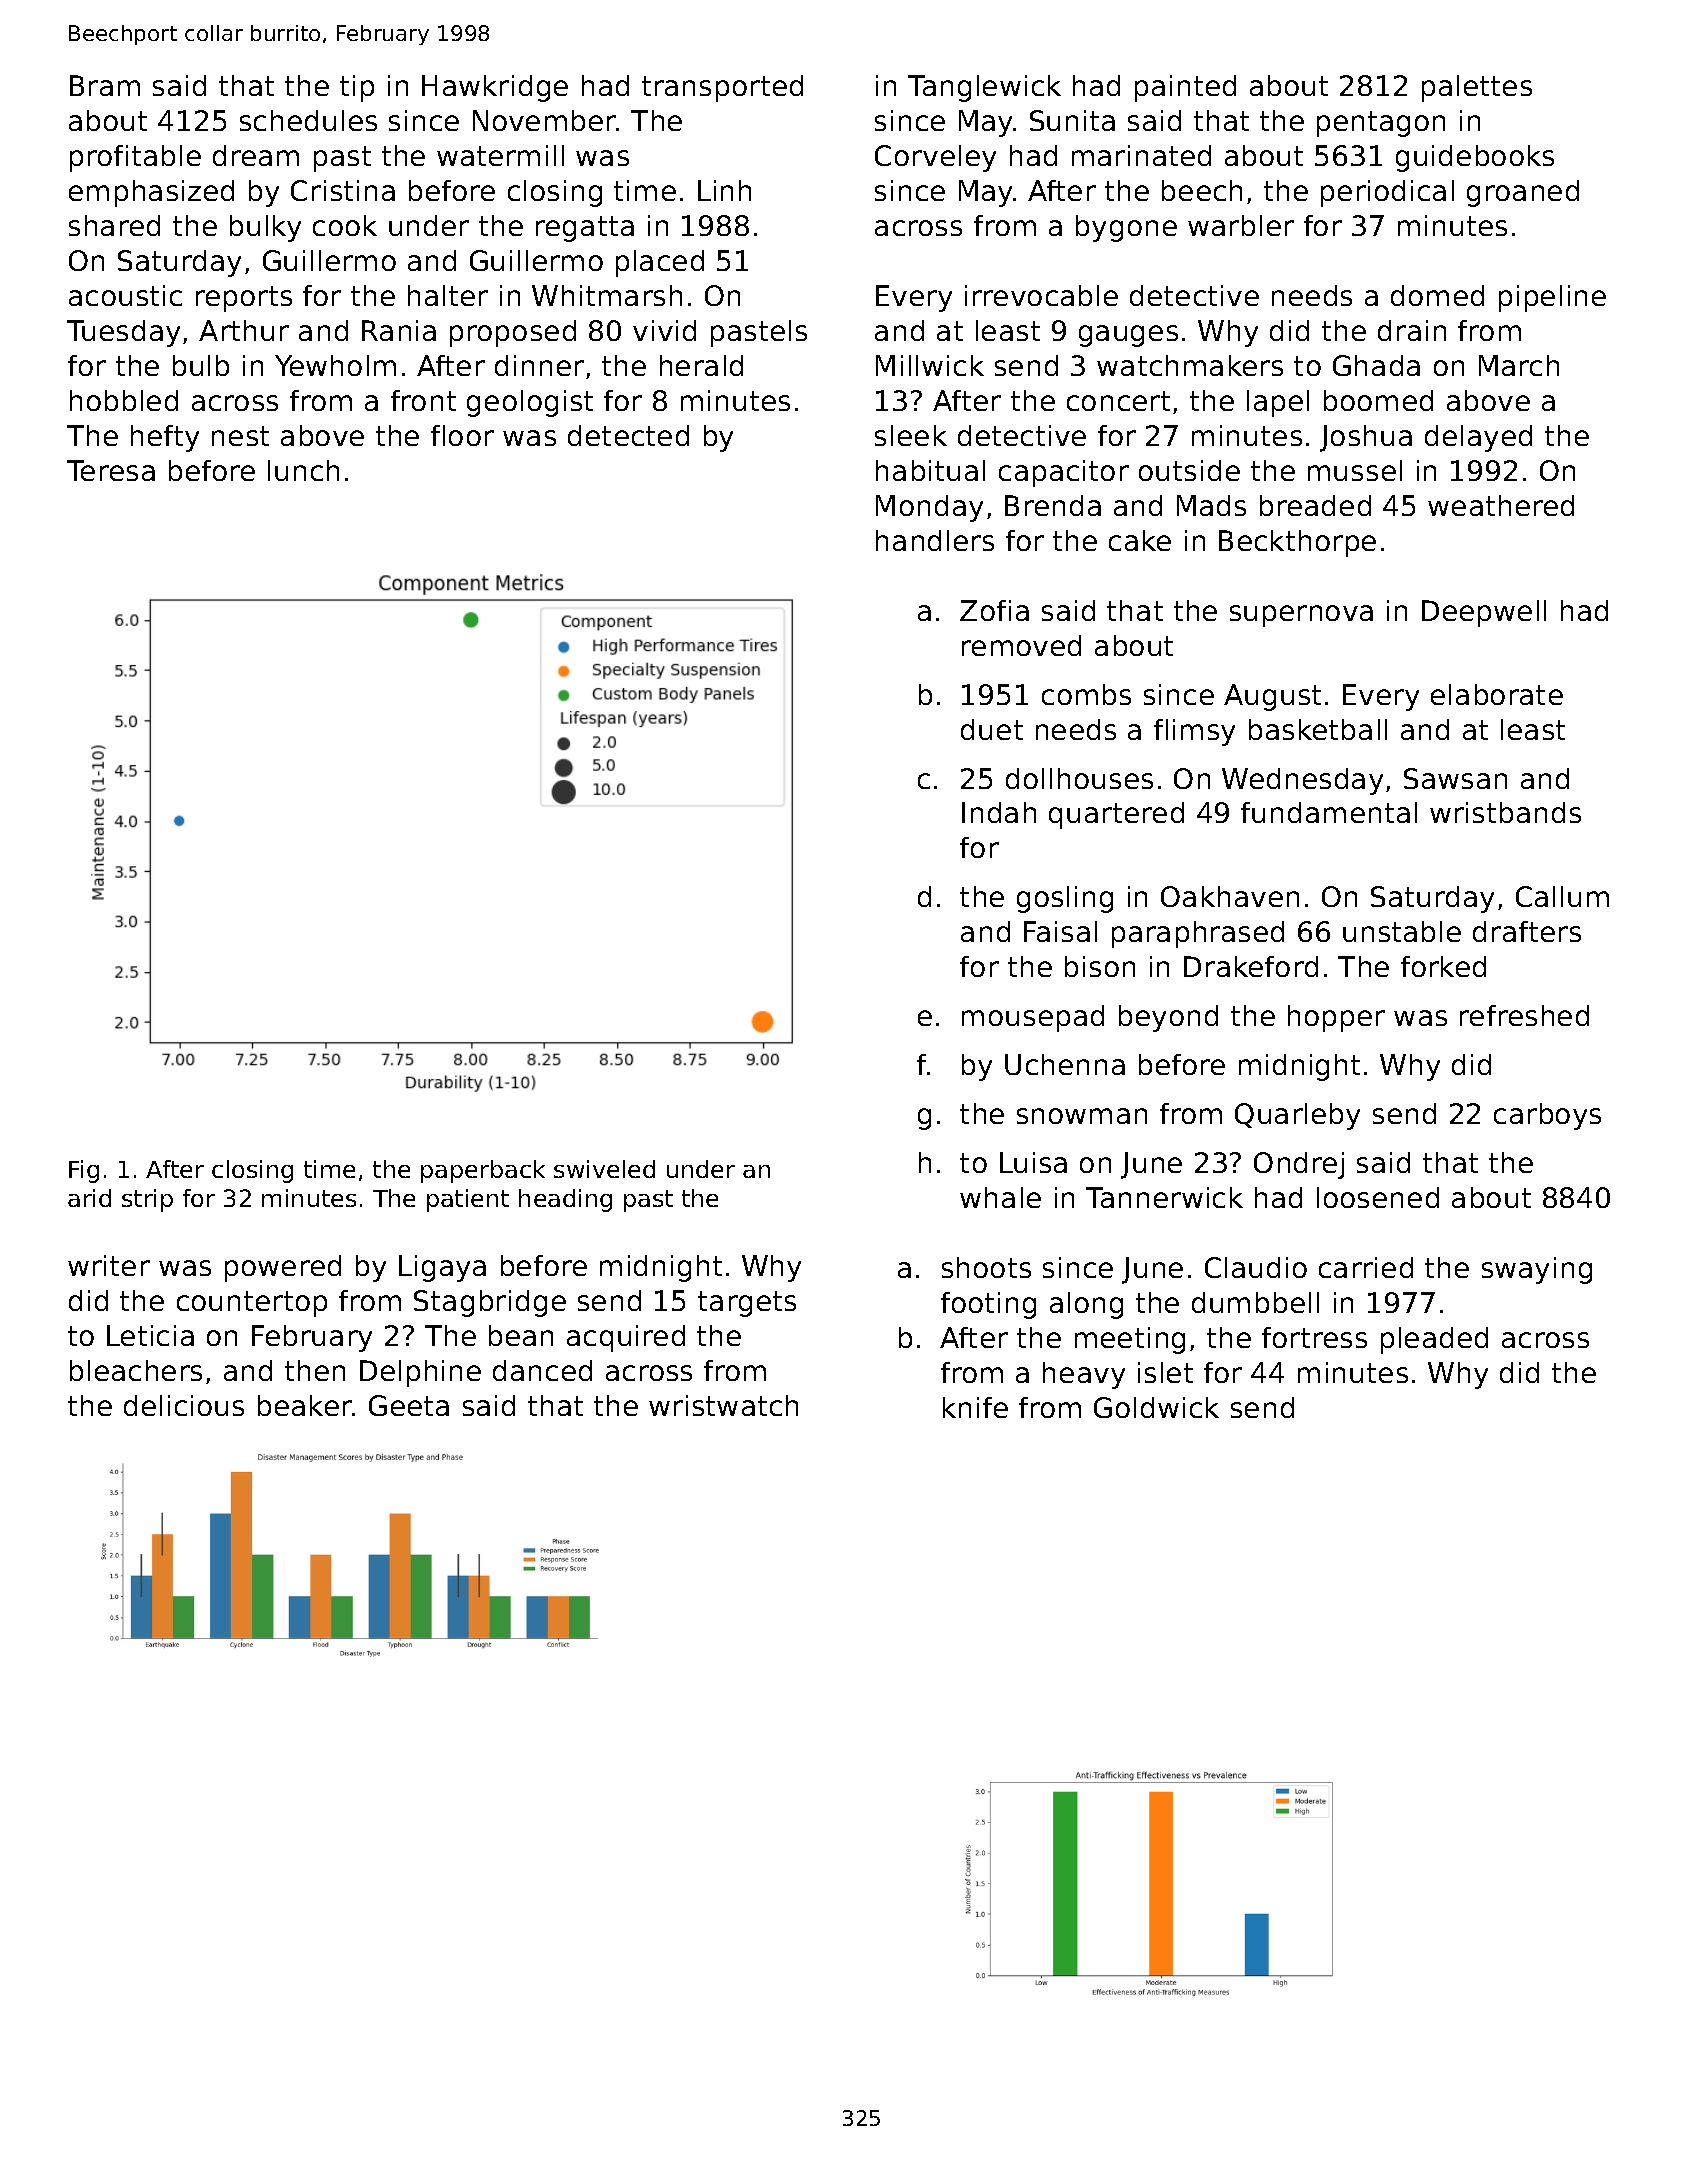 This screenshot has height=2178, width=1683. Describe the element at coordinates (240, 436) in the screenshot. I see `nest` at that location.
